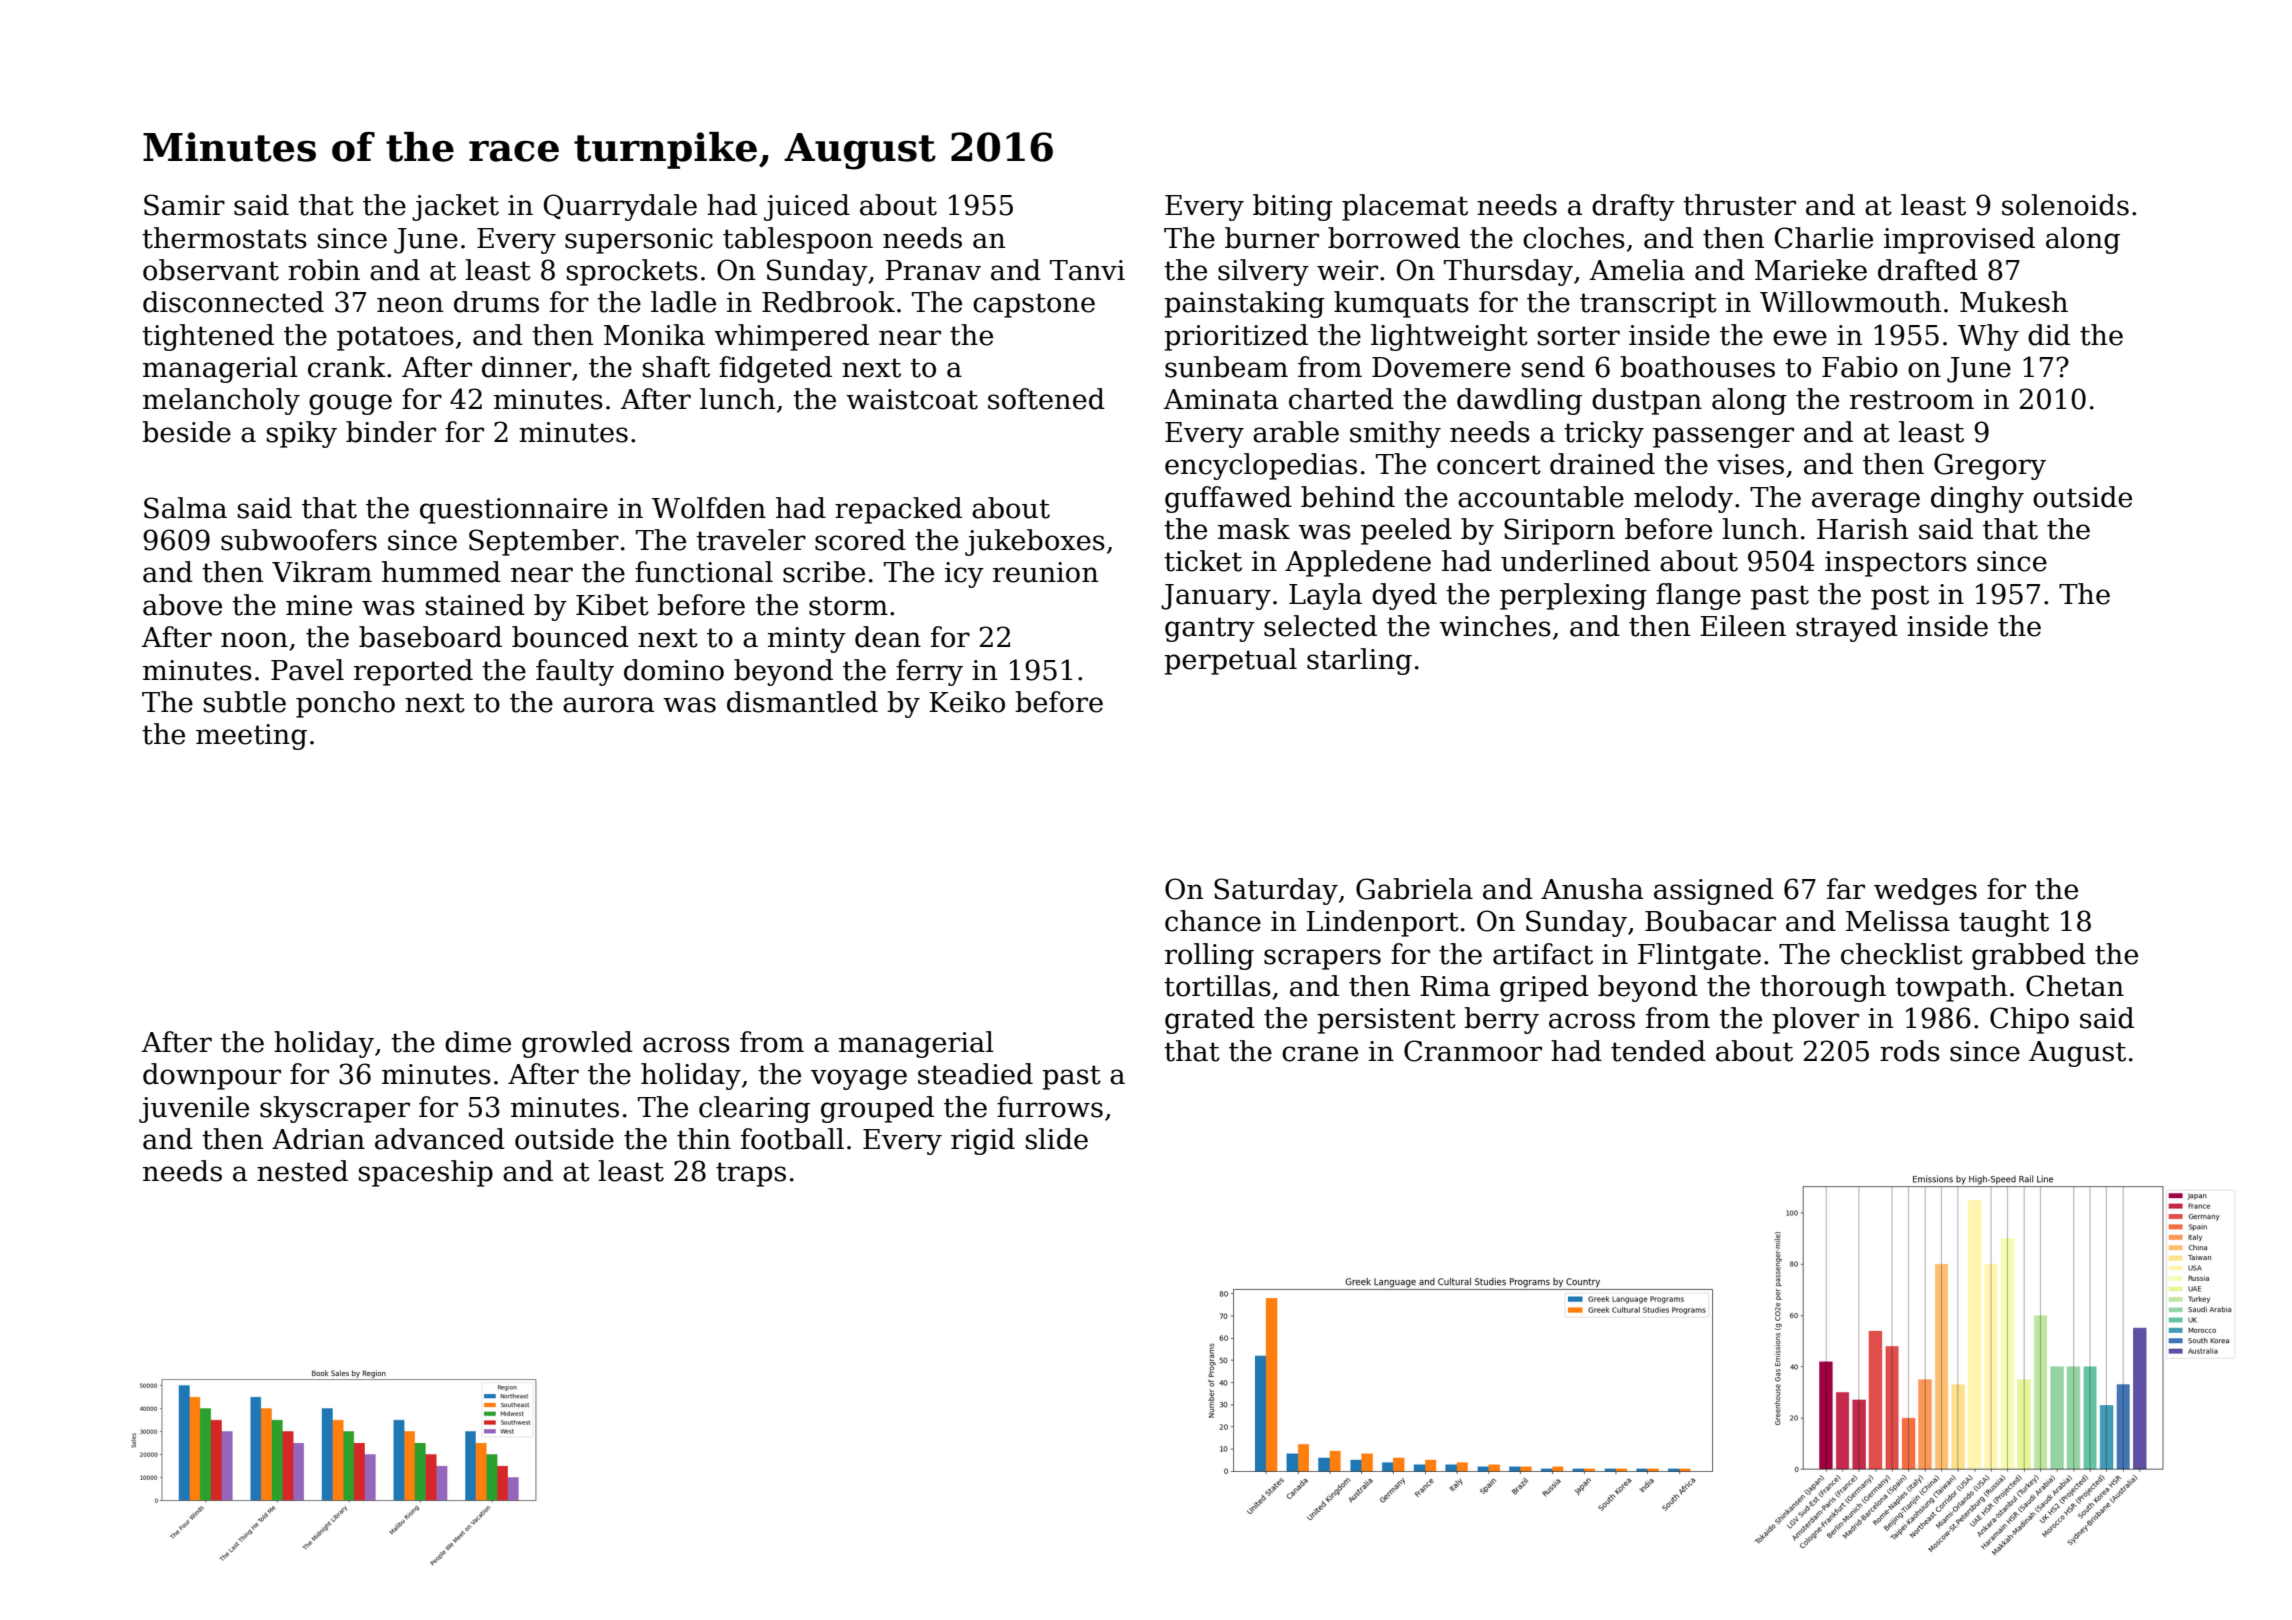 This screenshot has height=1620, width=2292. I want to click on above, so click(182, 605).
